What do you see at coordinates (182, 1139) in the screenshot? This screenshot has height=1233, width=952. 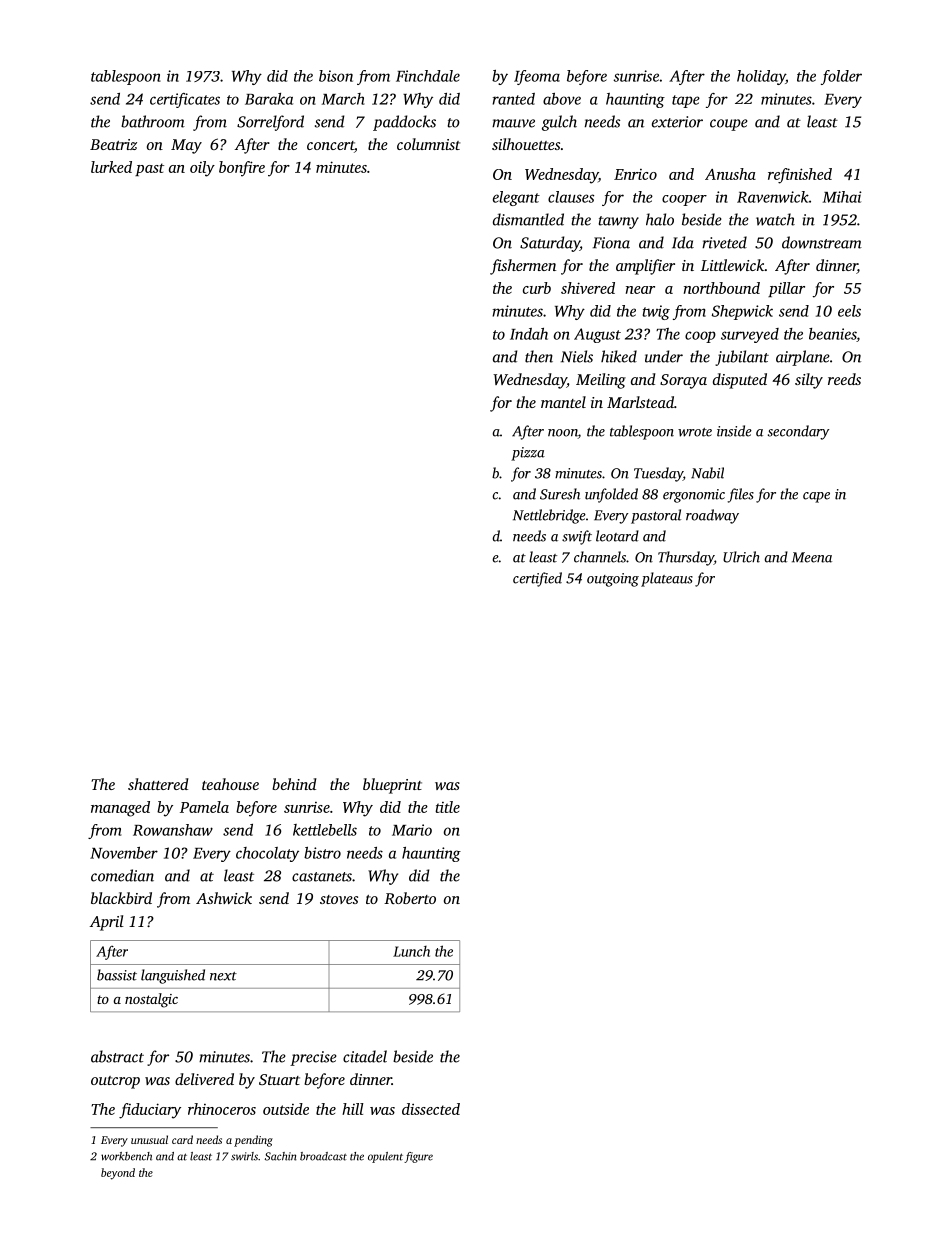 I see `card` at bounding box center [182, 1139].
